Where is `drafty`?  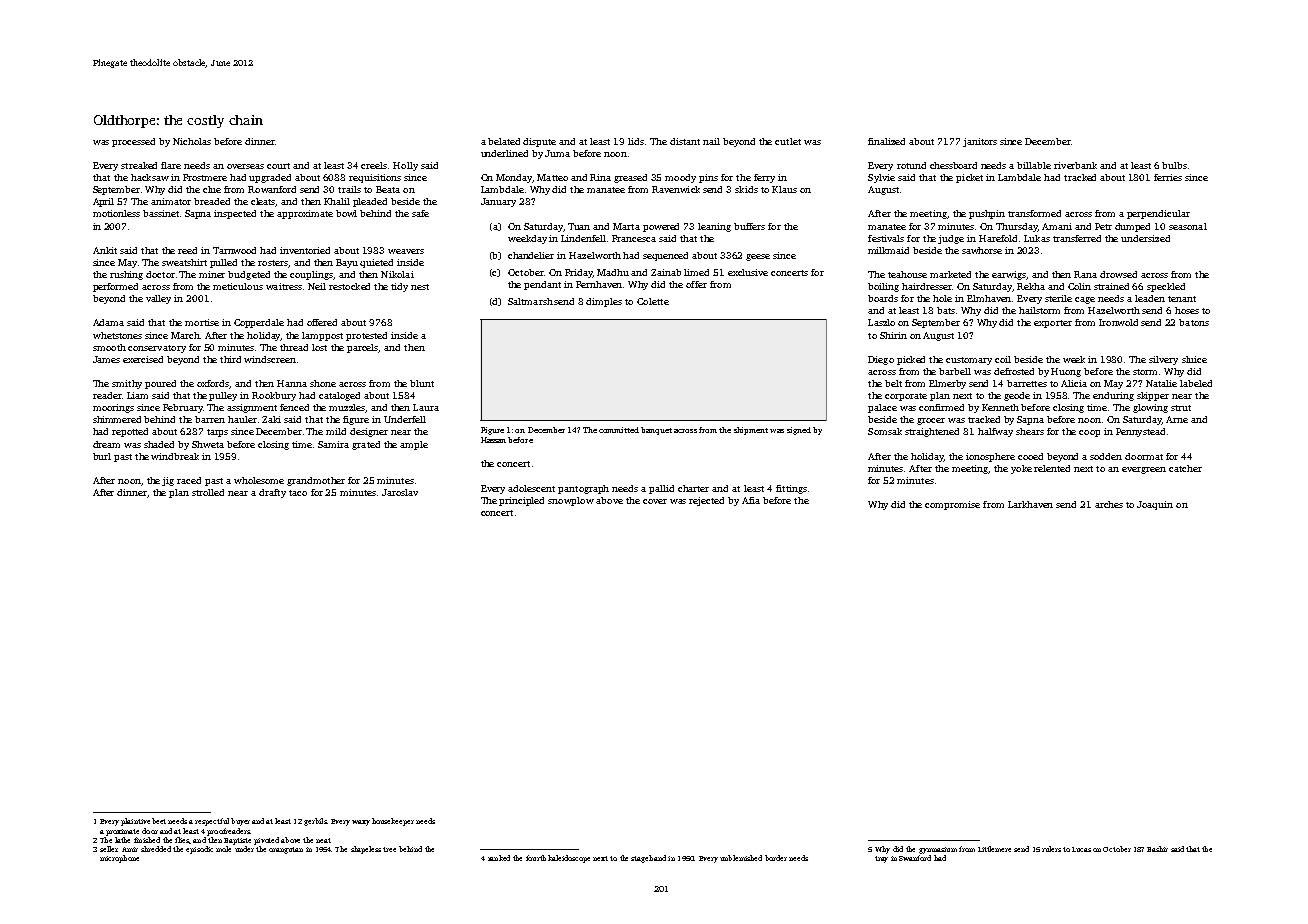 drafty is located at coordinates (272, 493).
